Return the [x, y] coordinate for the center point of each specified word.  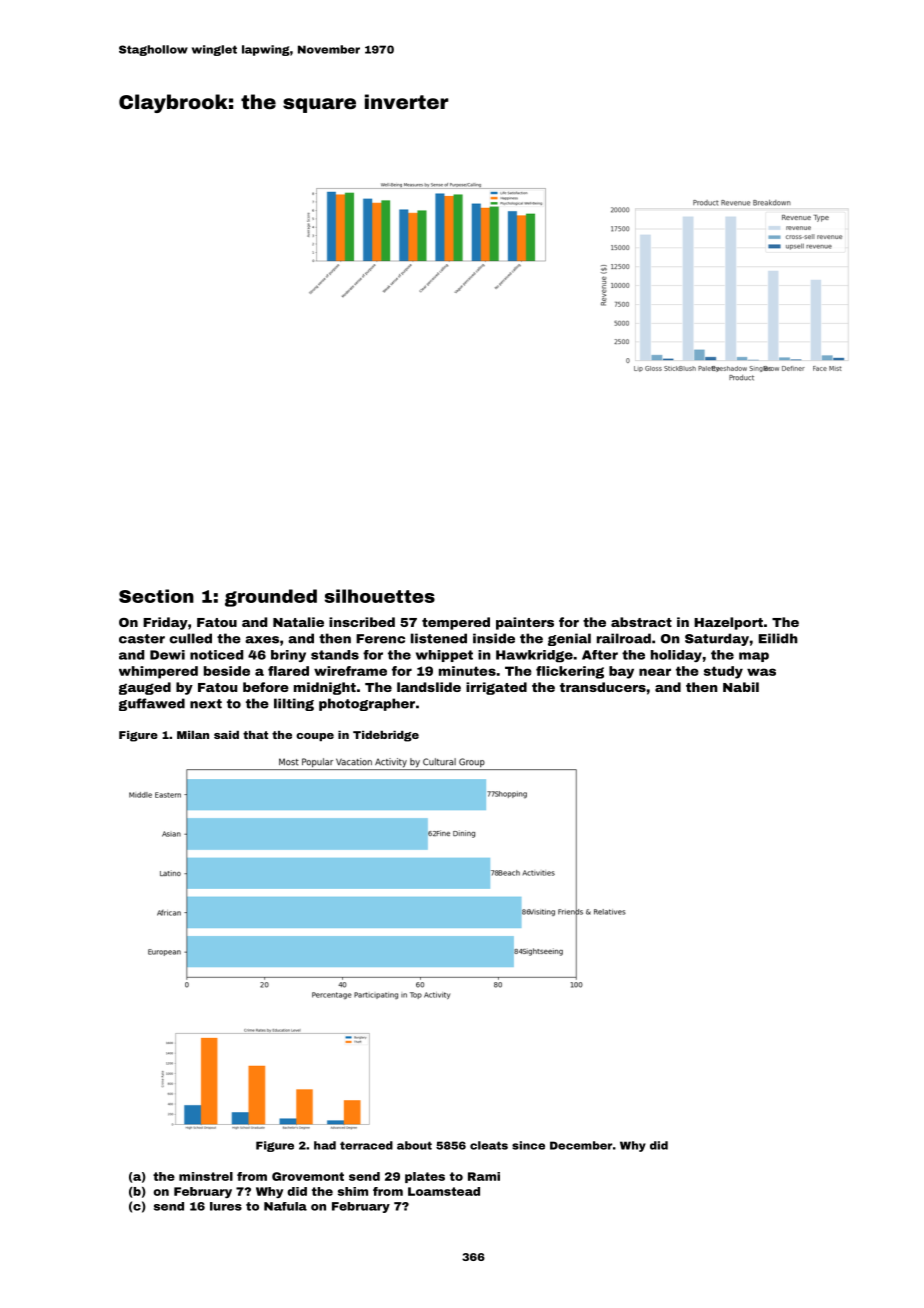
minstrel [206, 1176]
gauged [145, 688]
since [528, 1145]
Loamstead [444, 1191]
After [600, 655]
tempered [456, 623]
